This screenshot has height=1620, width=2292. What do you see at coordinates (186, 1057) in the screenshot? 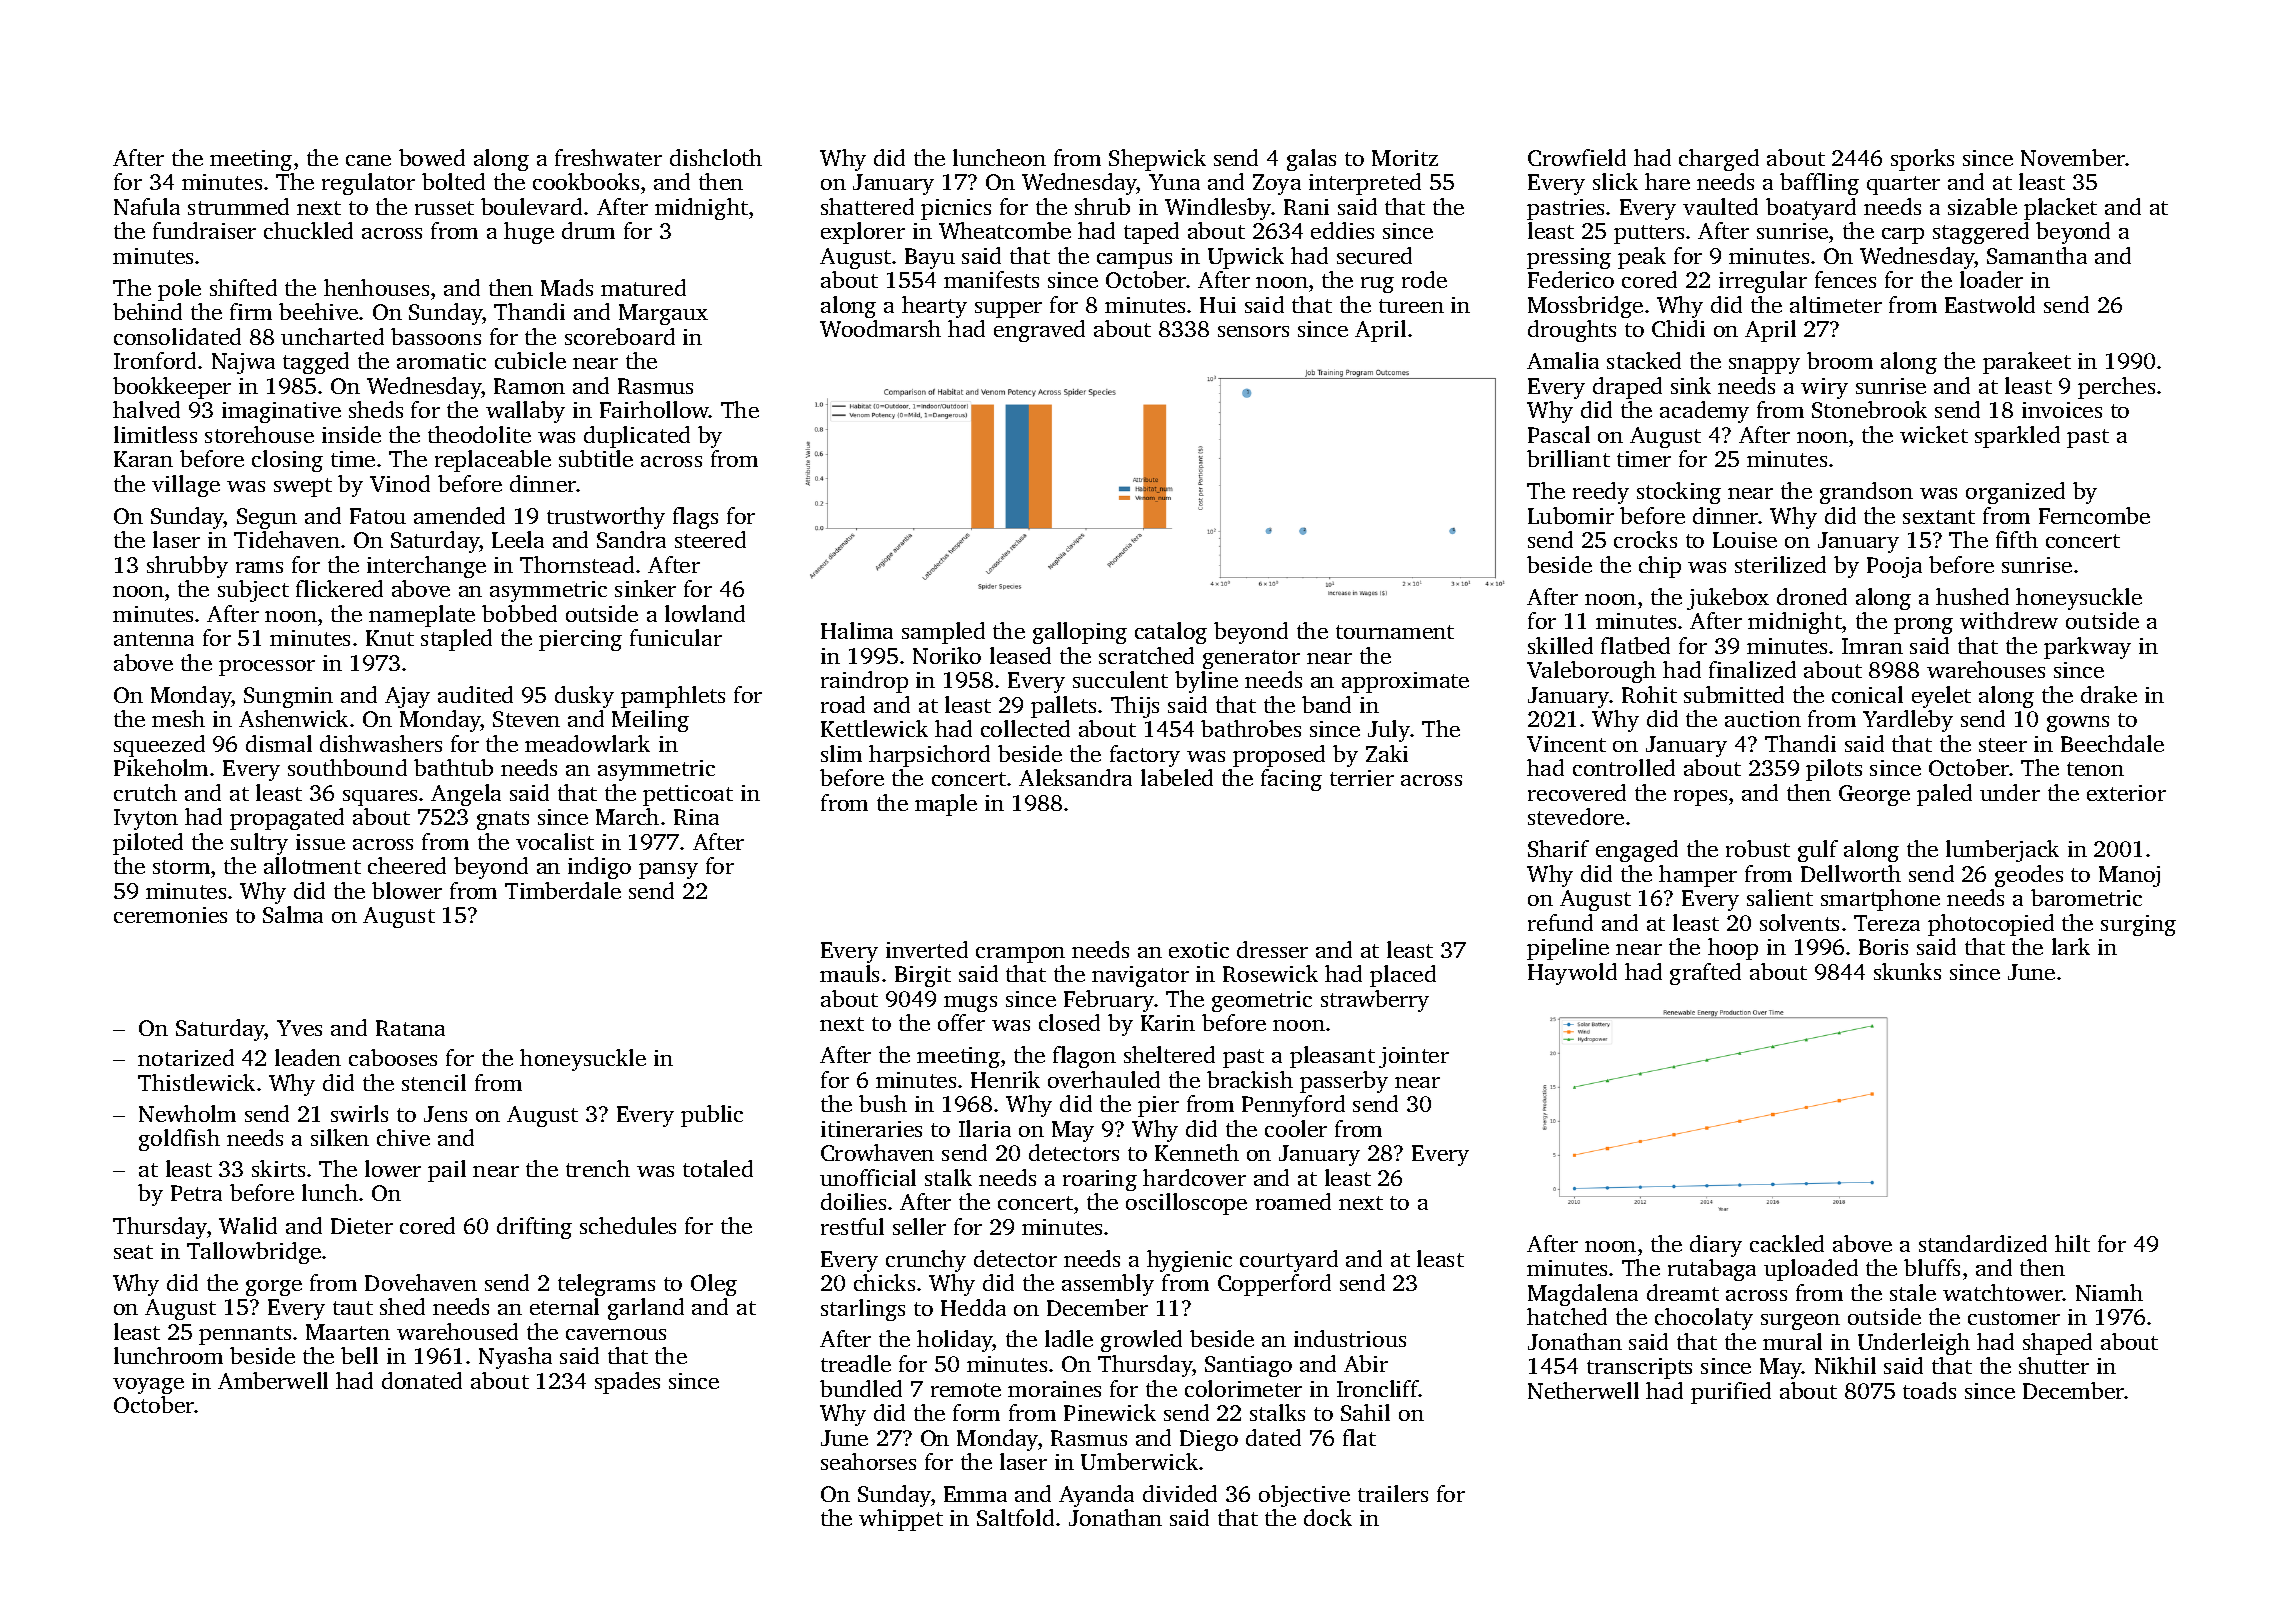
I see `notarized` at bounding box center [186, 1057].
